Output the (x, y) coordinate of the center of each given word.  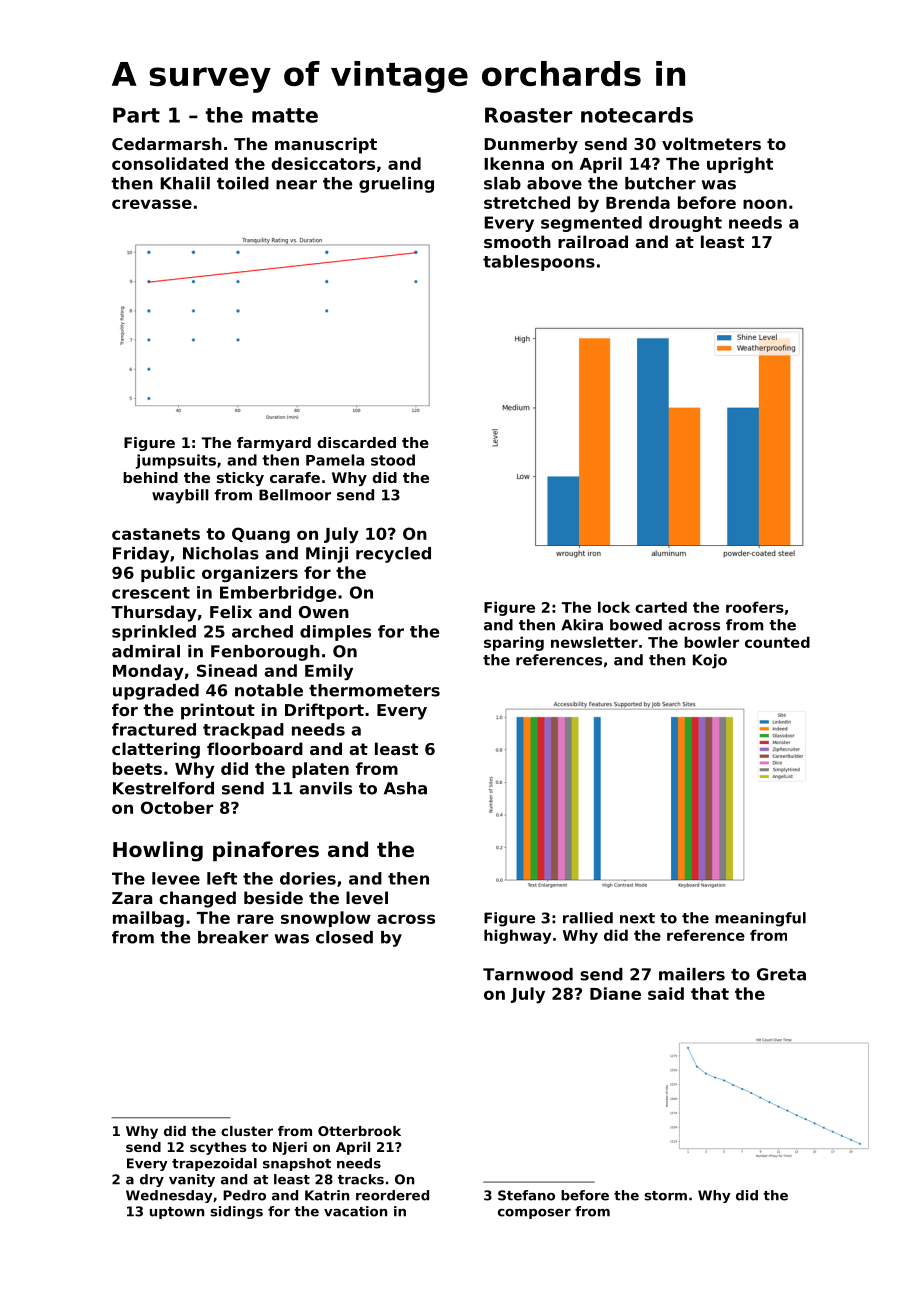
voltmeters (711, 143)
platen (320, 770)
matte (285, 115)
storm (666, 1196)
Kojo (710, 661)
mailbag (148, 919)
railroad (593, 241)
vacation (355, 1211)
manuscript (326, 145)
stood (393, 460)
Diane (615, 993)
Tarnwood (528, 974)
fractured (154, 729)
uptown (177, 1213)
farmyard (274, 444)
